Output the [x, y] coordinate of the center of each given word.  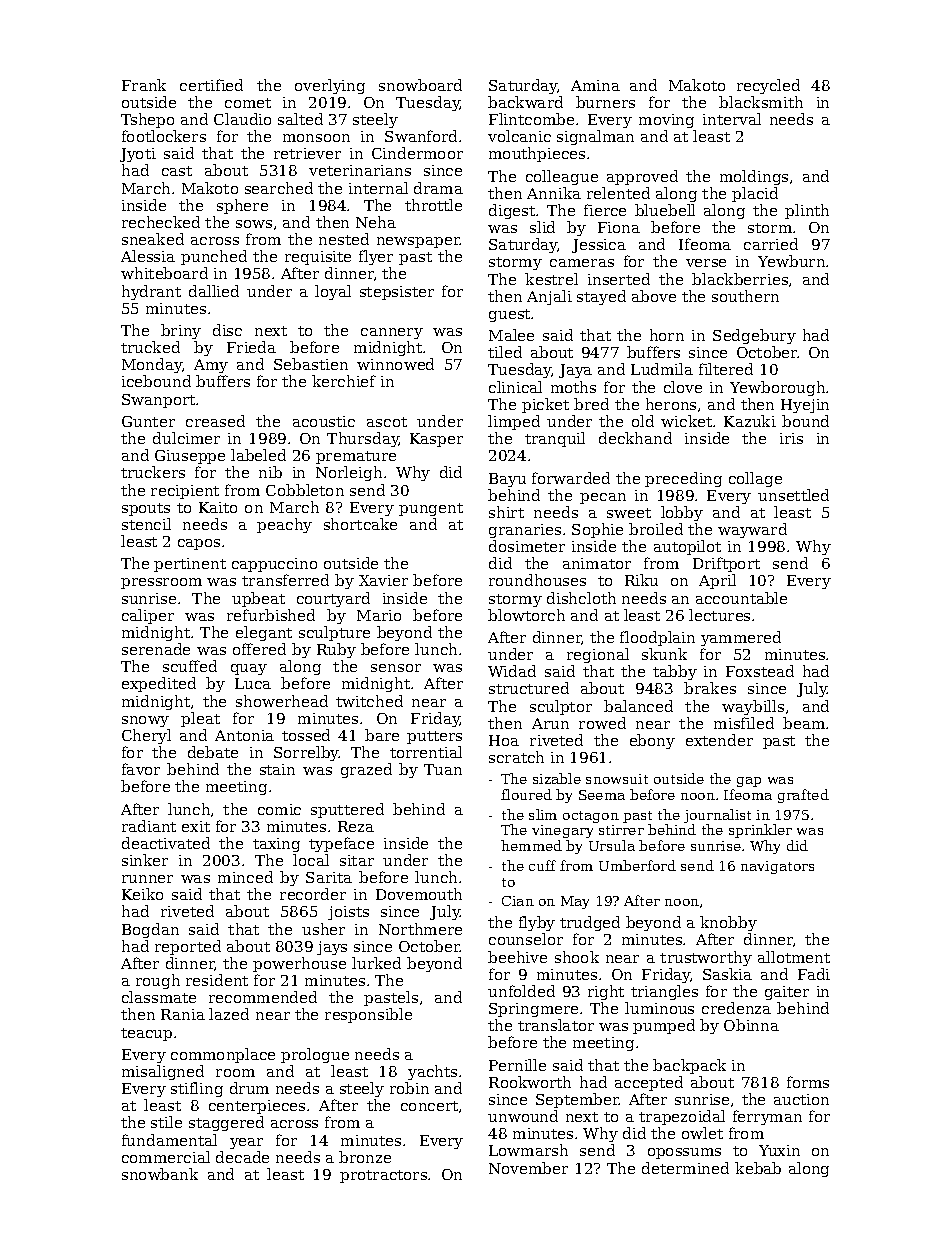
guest [510, 315]
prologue [315, 1055]
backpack [689, 1066]
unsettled [793, 495]
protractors [383, 1176]
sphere [242, 206]
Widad [512, 671]
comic [279, 809]
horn [667, 335]
